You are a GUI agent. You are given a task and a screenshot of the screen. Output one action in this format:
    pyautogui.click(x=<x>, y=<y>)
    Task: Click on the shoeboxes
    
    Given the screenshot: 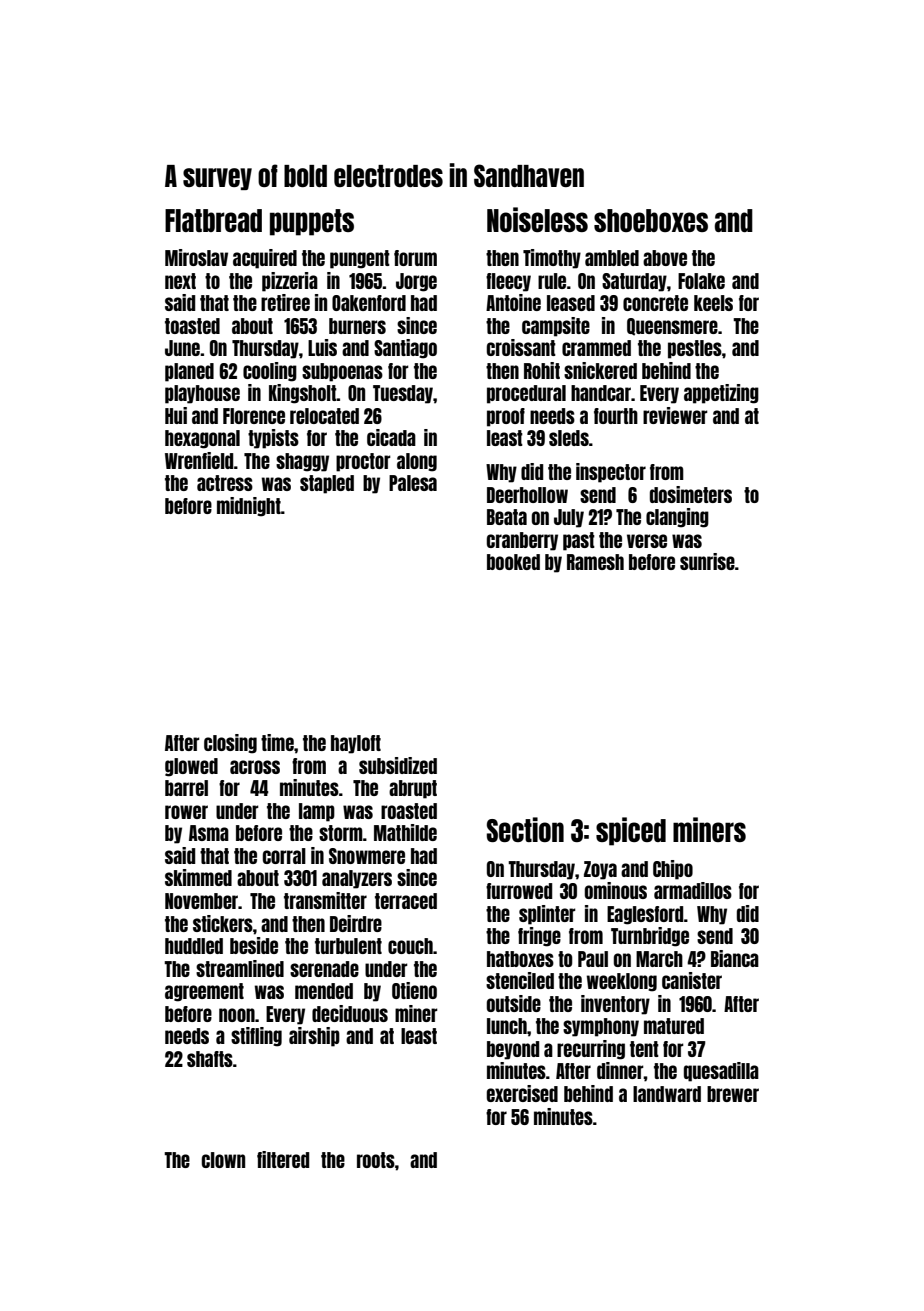 What is the action you would take?
    pyautogui.click(x=651, y=220)
